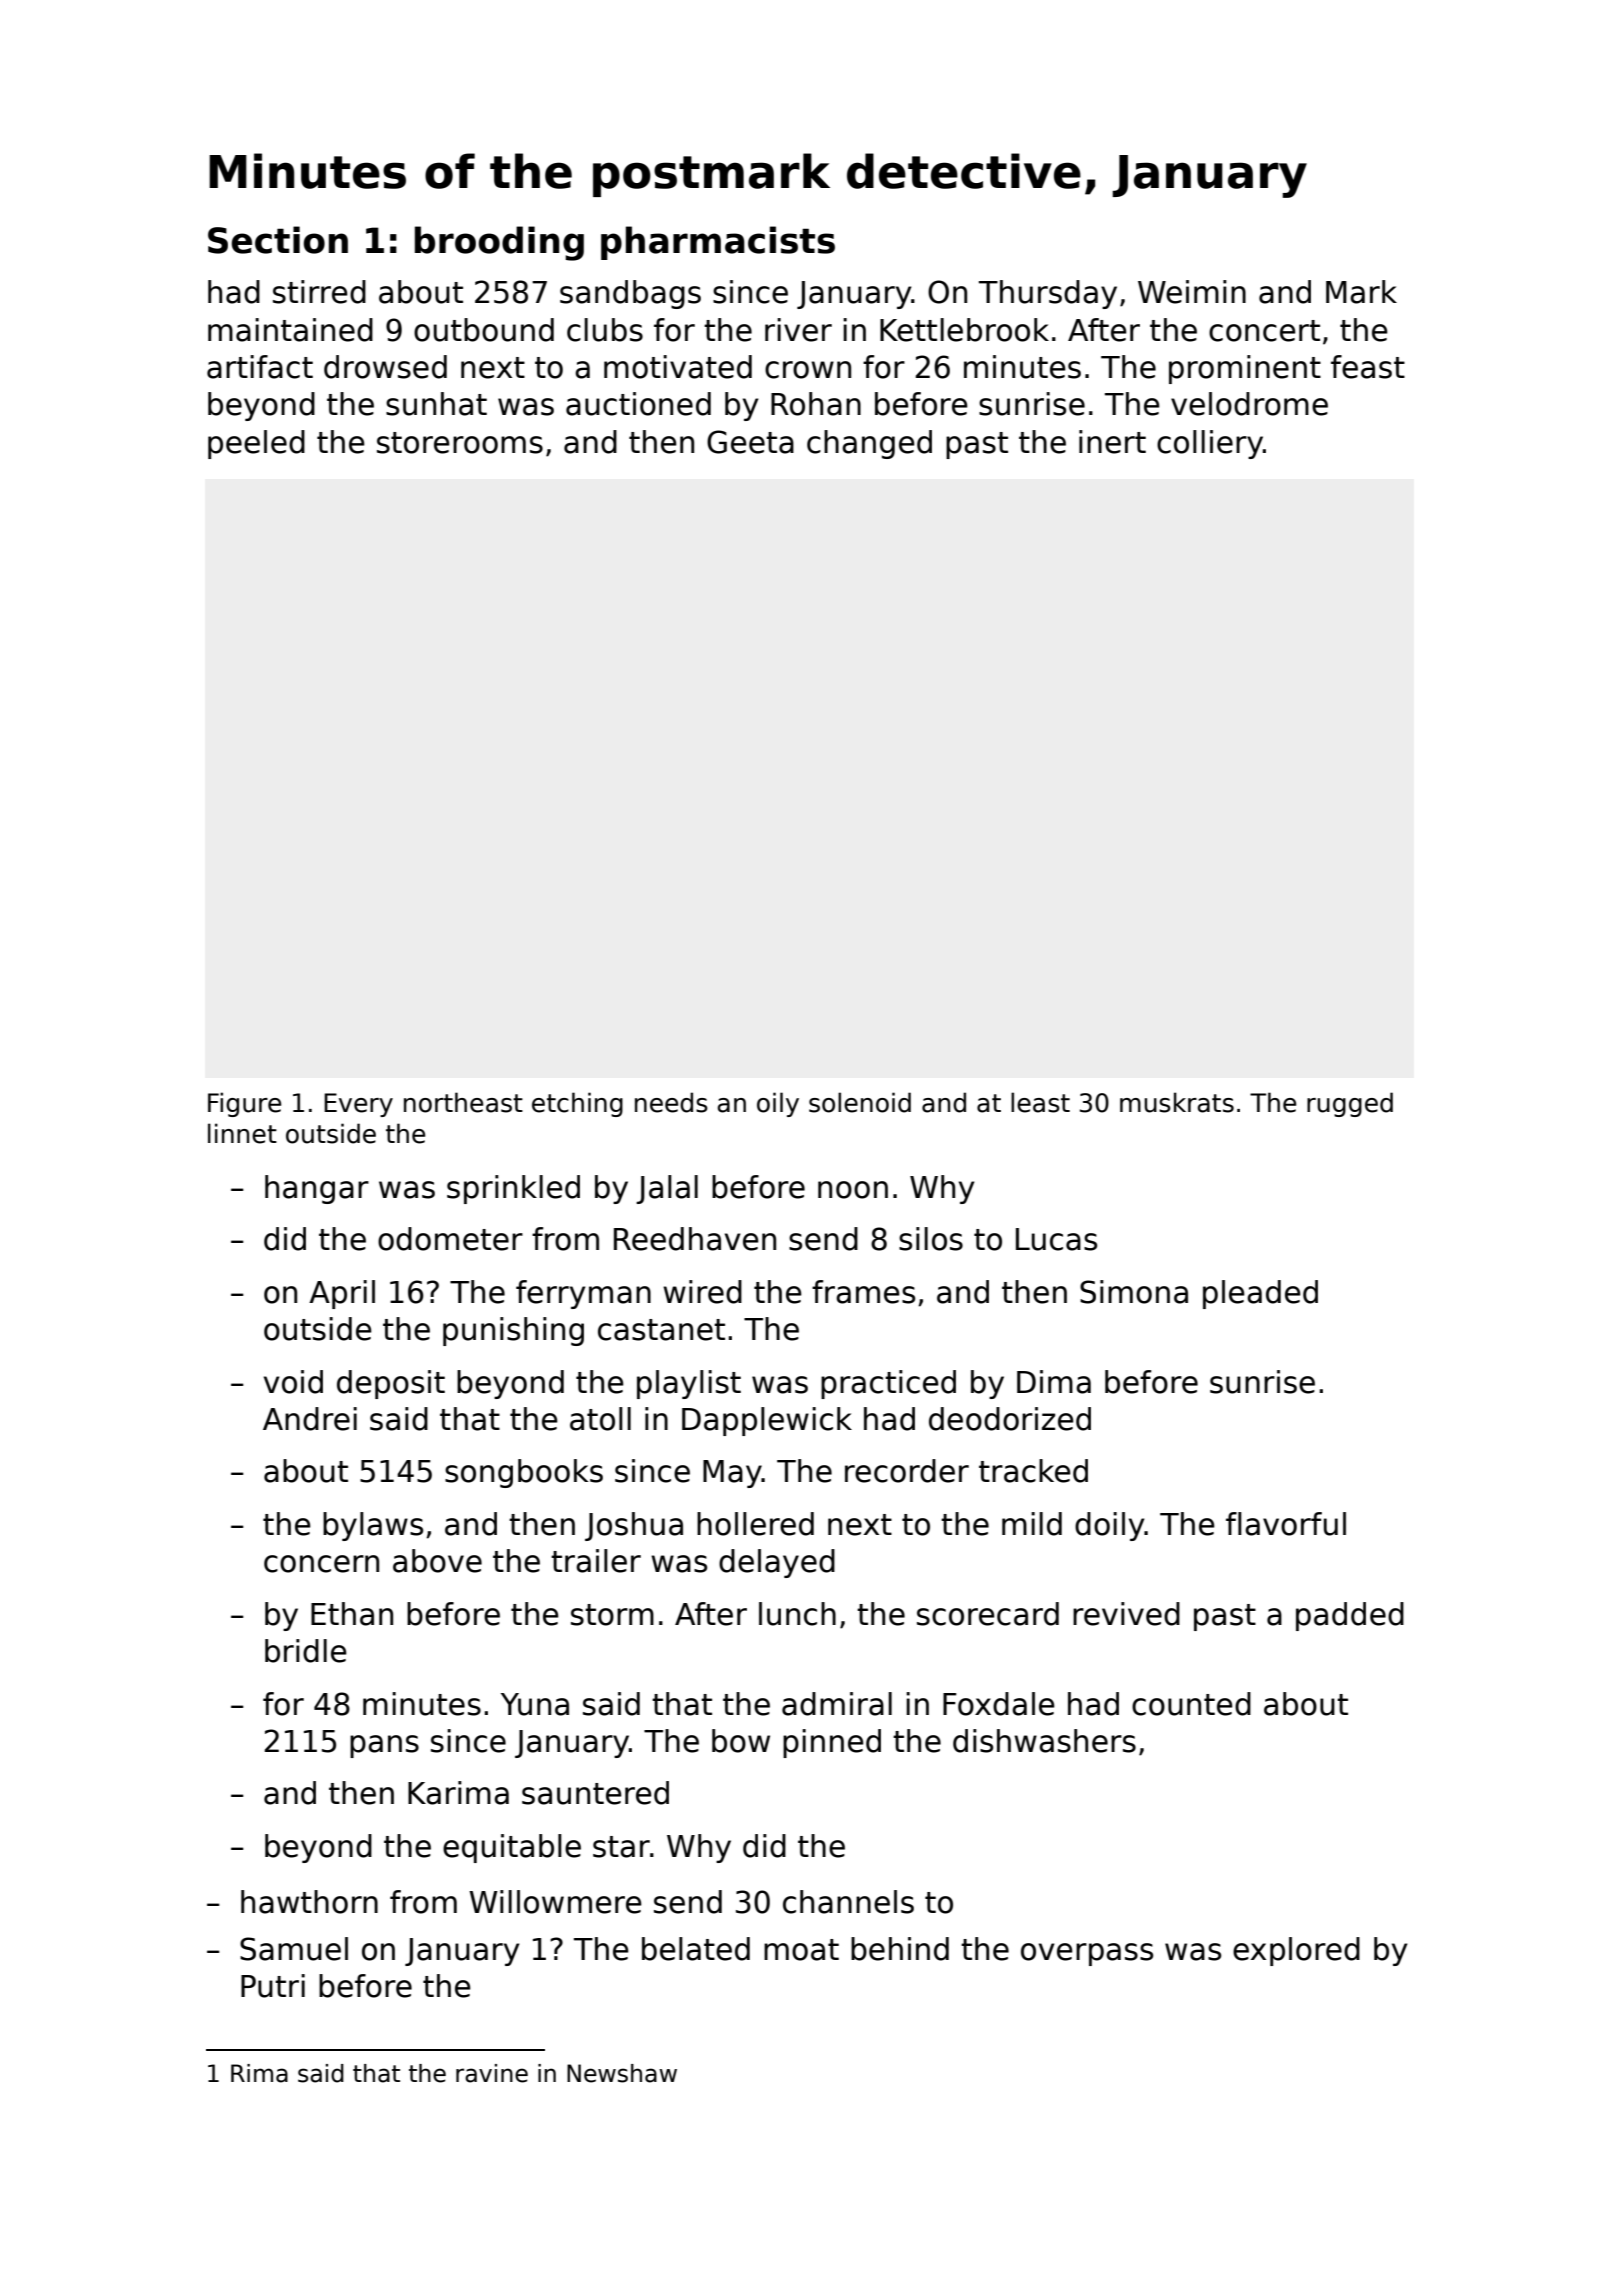  What do you see at coordinates (622, 2073) in the screenshot?
I see `Newshaw` at bounding box center [622, 2073].
